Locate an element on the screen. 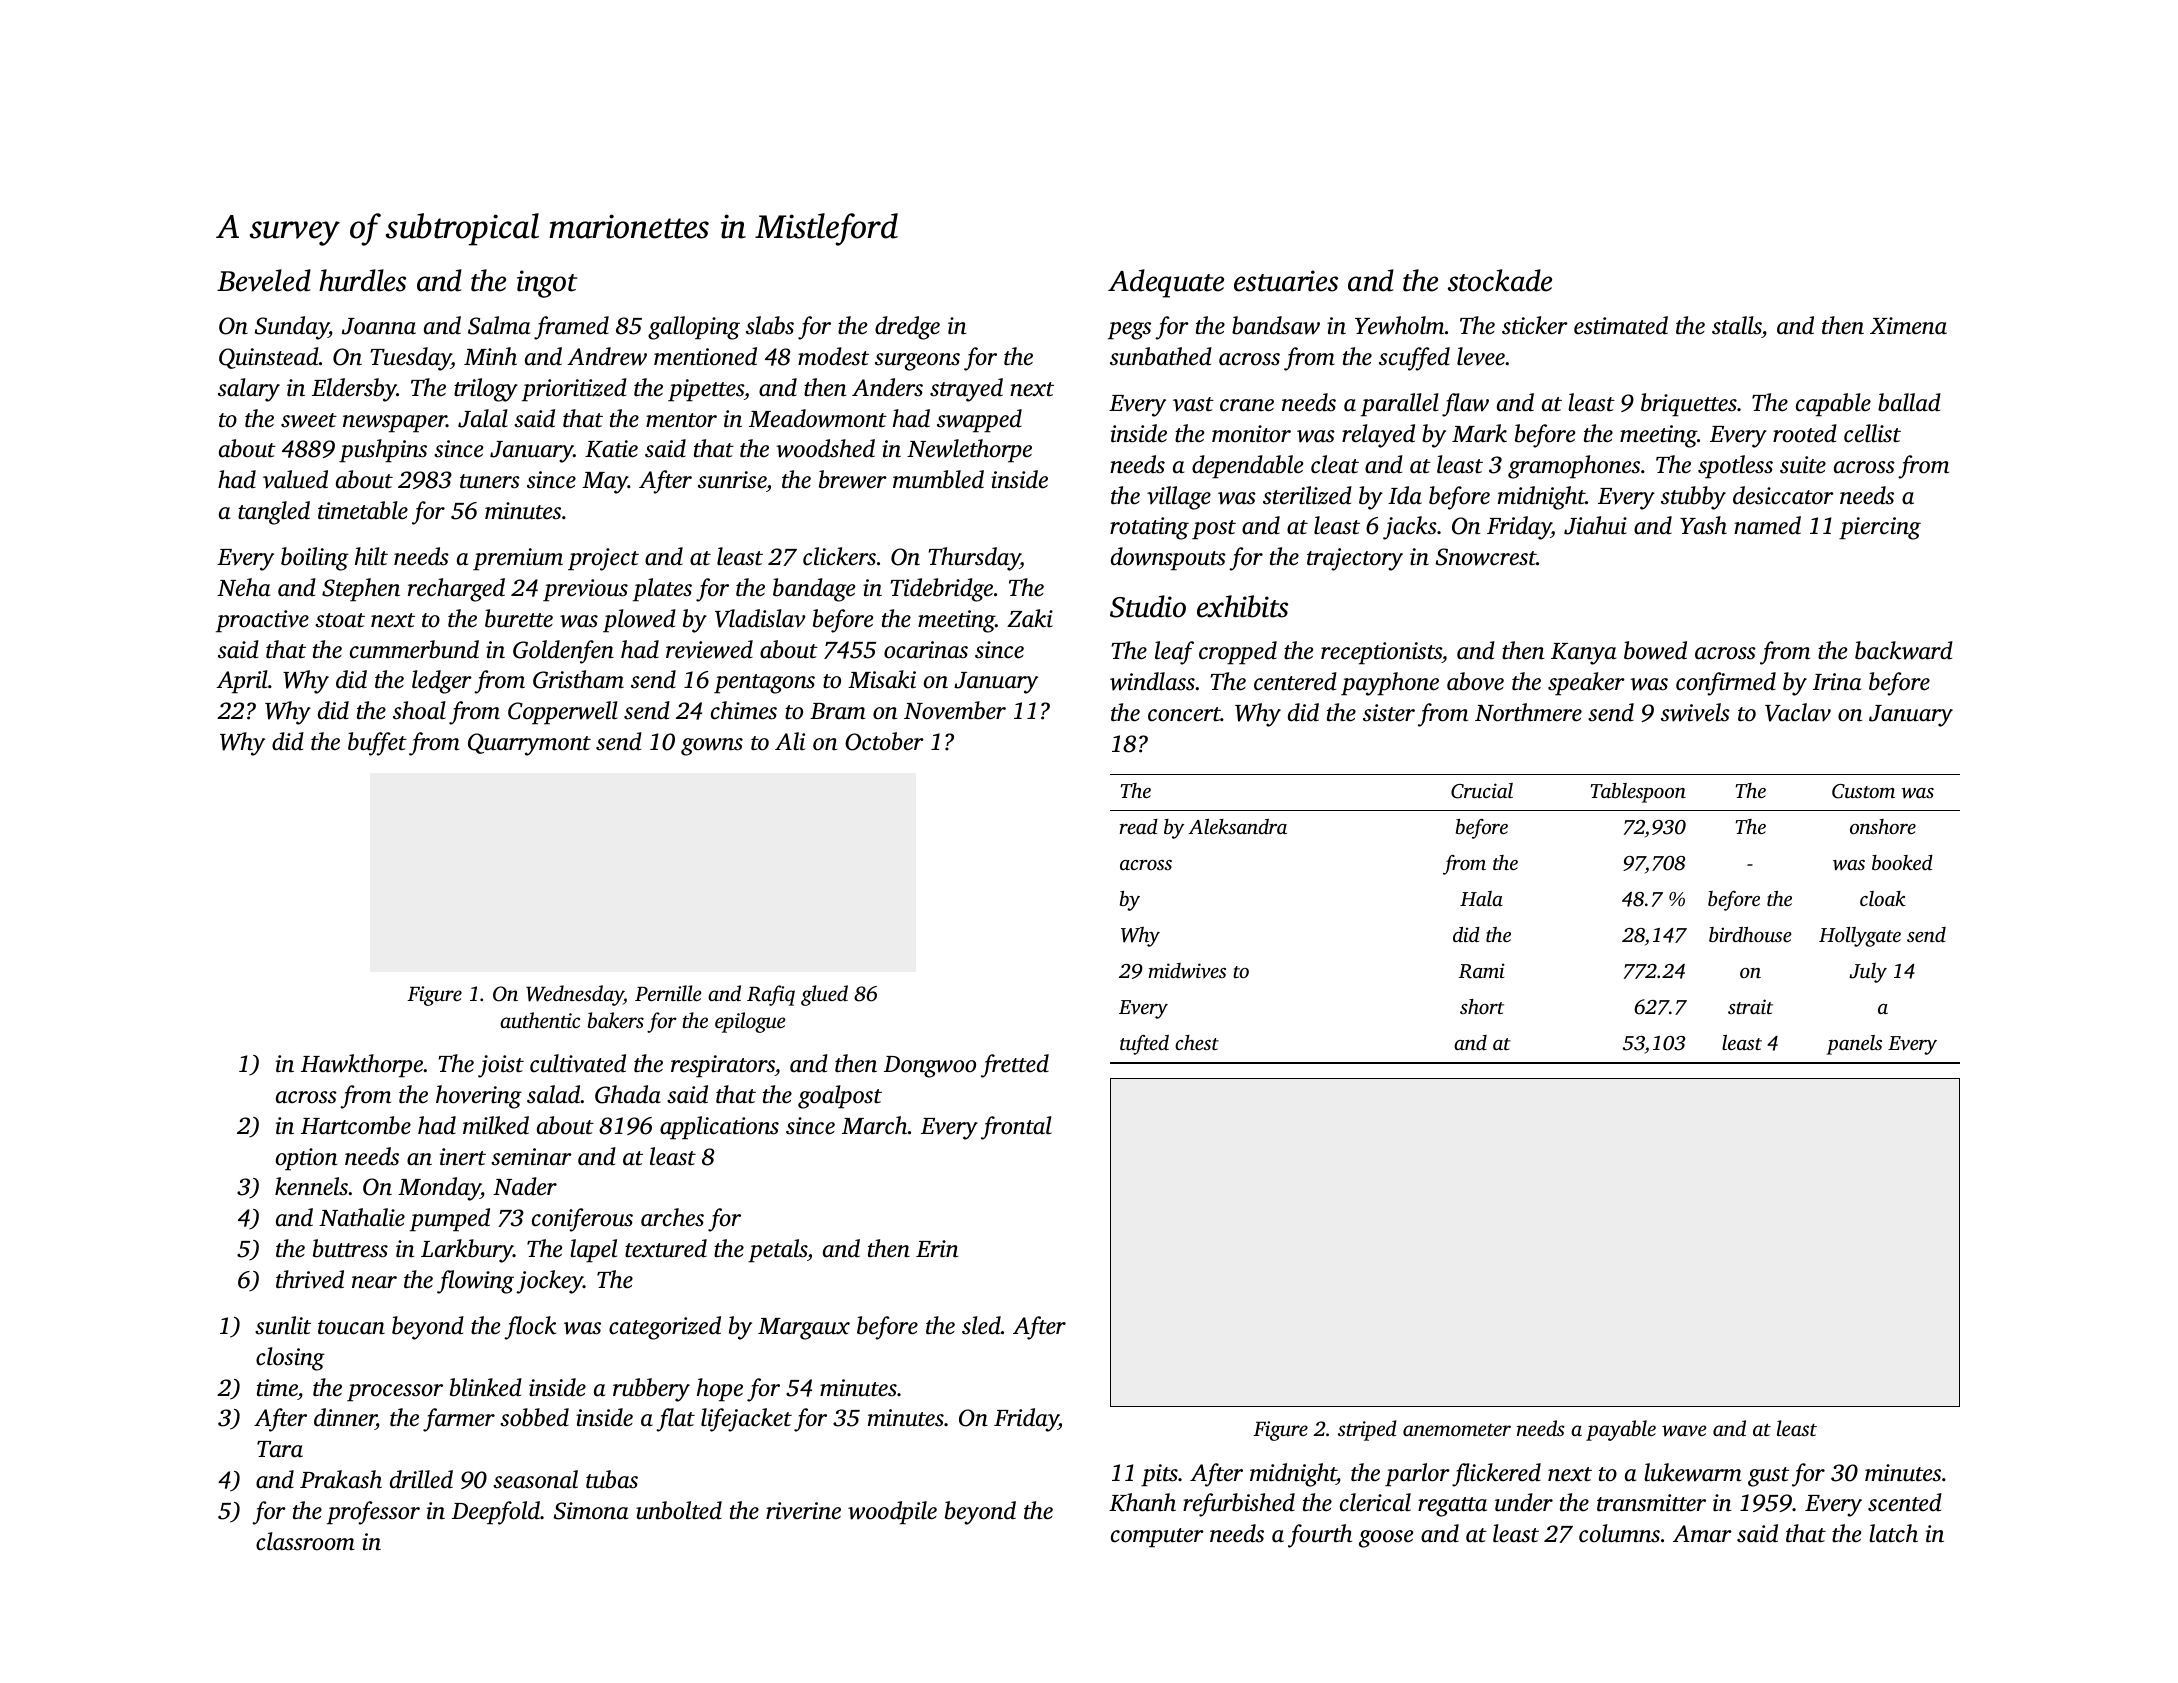  Beveled is located at coordinates (264, 280).
